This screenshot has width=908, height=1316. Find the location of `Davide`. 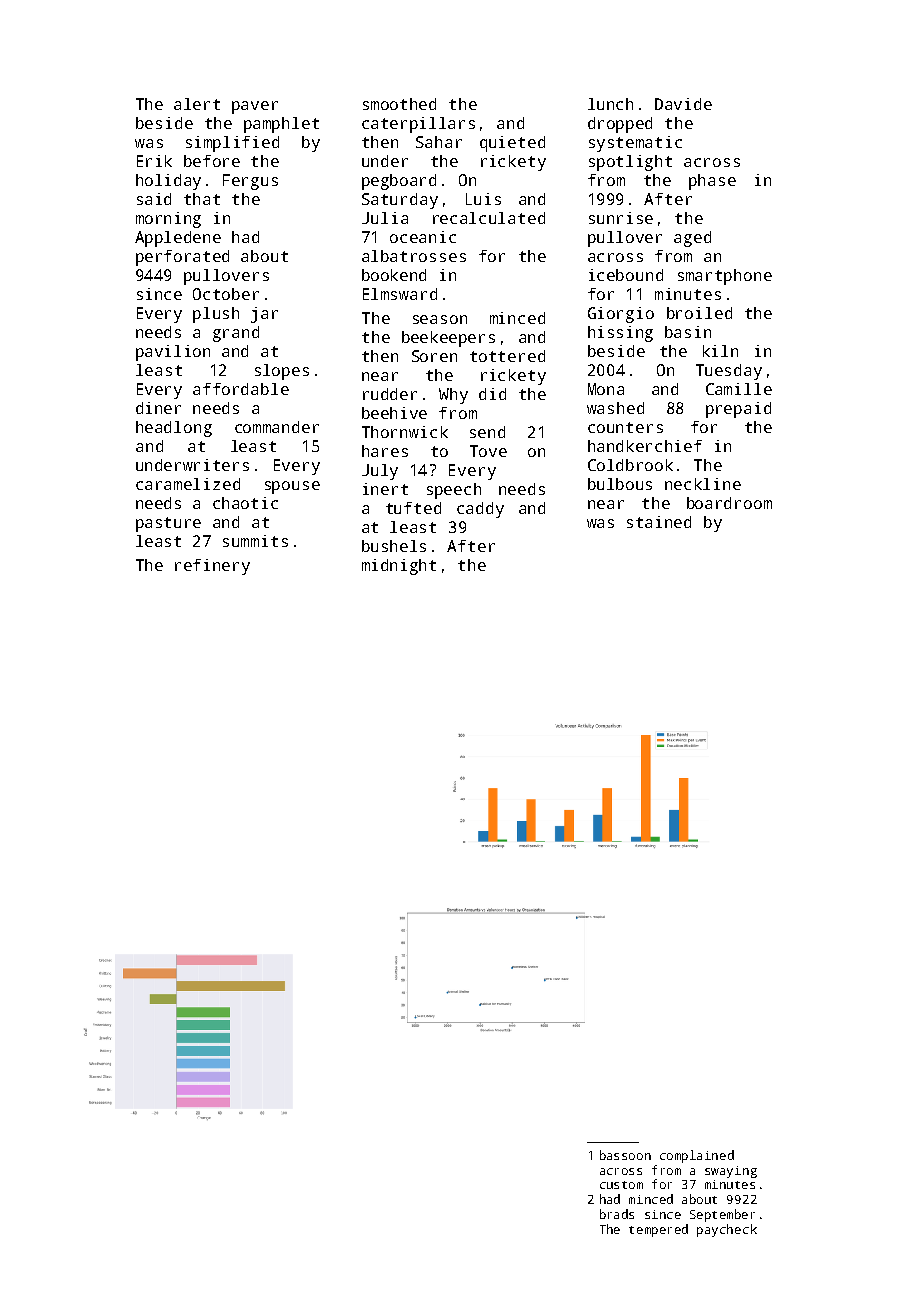

Davide is located at coordinates (683, 104).
